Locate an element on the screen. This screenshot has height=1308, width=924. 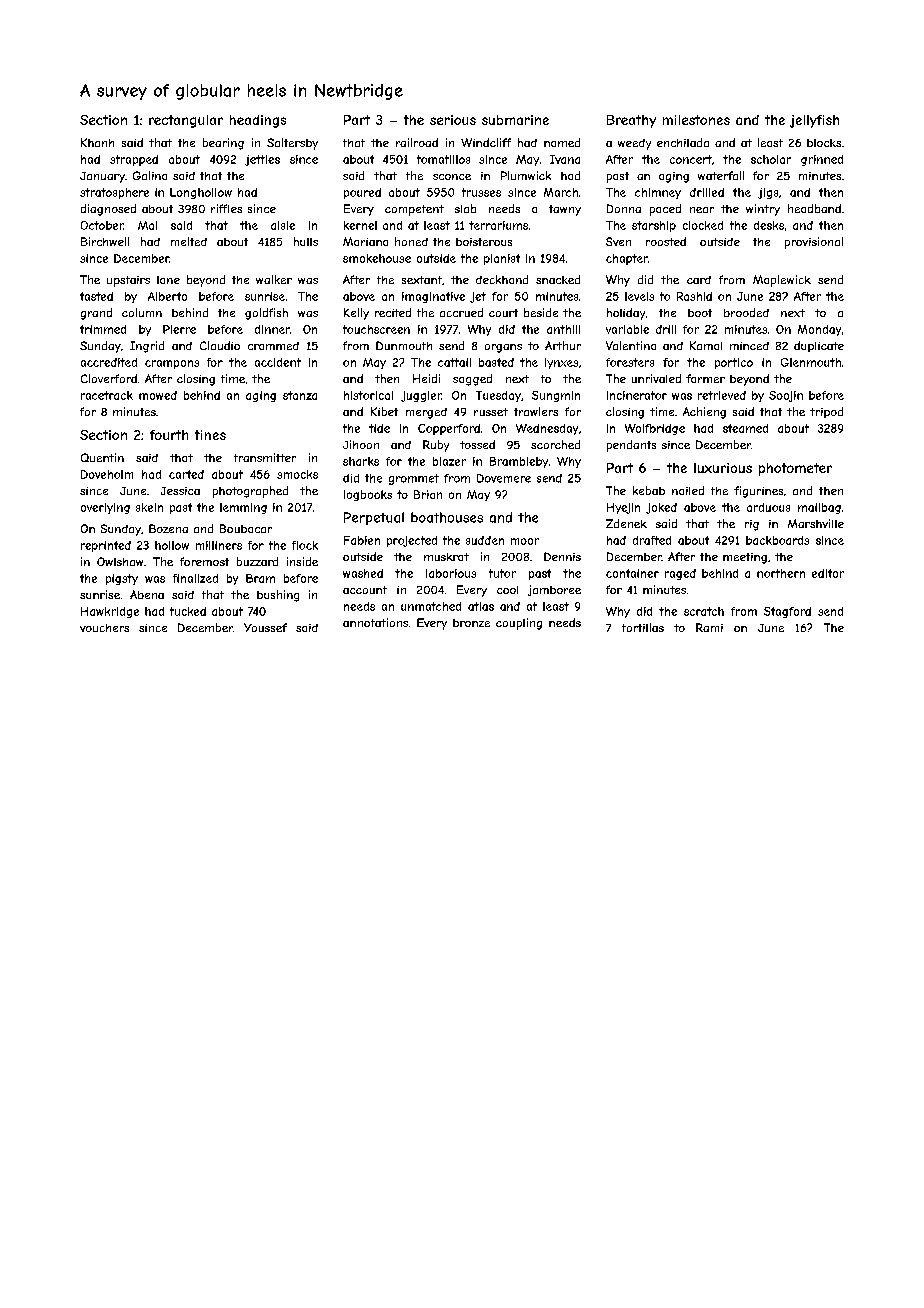
unrivaled is located at coordinates (656, 378).
